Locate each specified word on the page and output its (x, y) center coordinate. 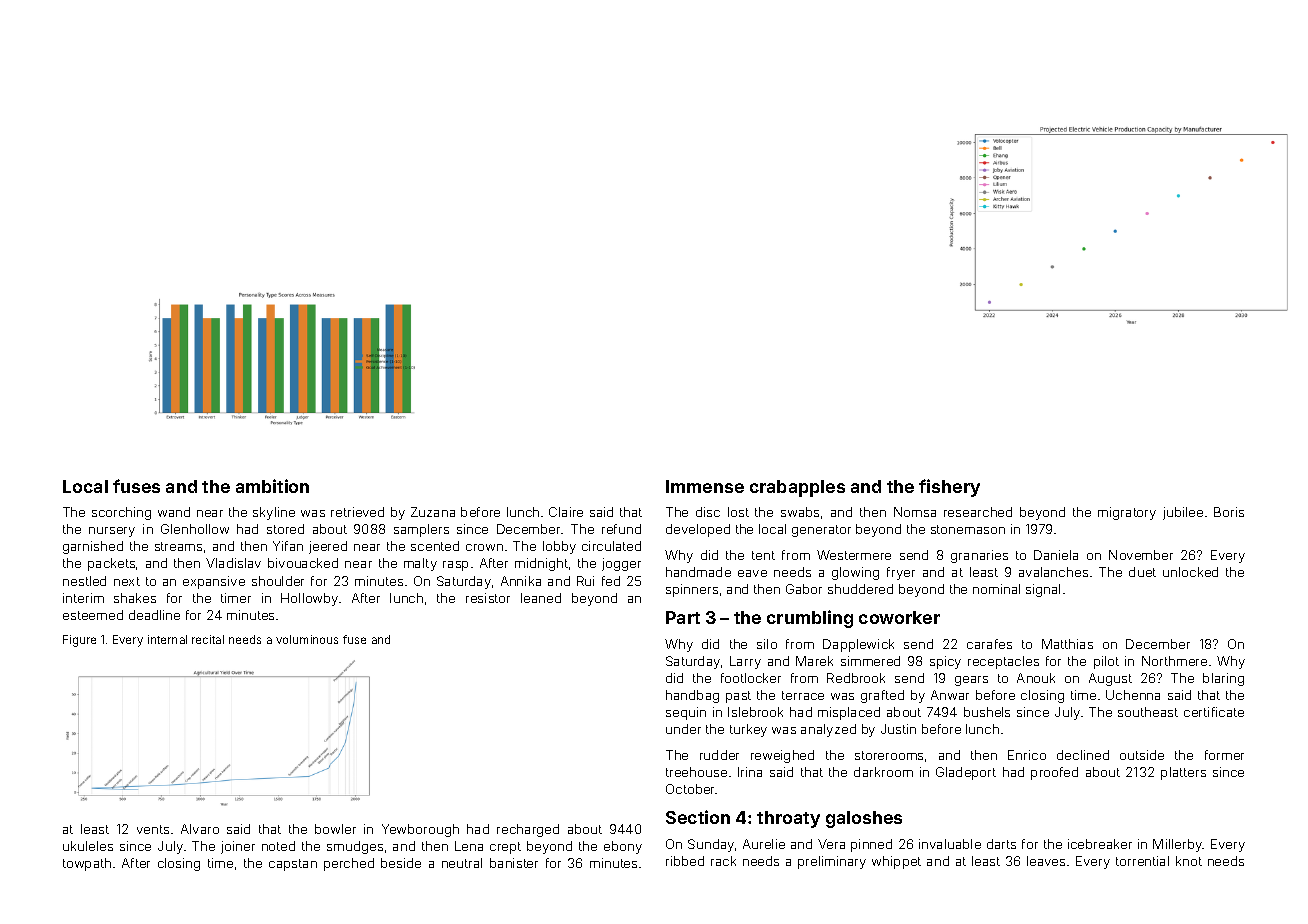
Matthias (1067, 644)
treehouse (696, 772)
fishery (949, 488)
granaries (979, 556)
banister (514, 863)
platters (1183, 773)
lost (738, 512)
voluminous (307, 639)
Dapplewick (858, 645)
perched (349, 864)
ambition (272, 486)
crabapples (797, 488)
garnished (93, 547)
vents (153, 829)
